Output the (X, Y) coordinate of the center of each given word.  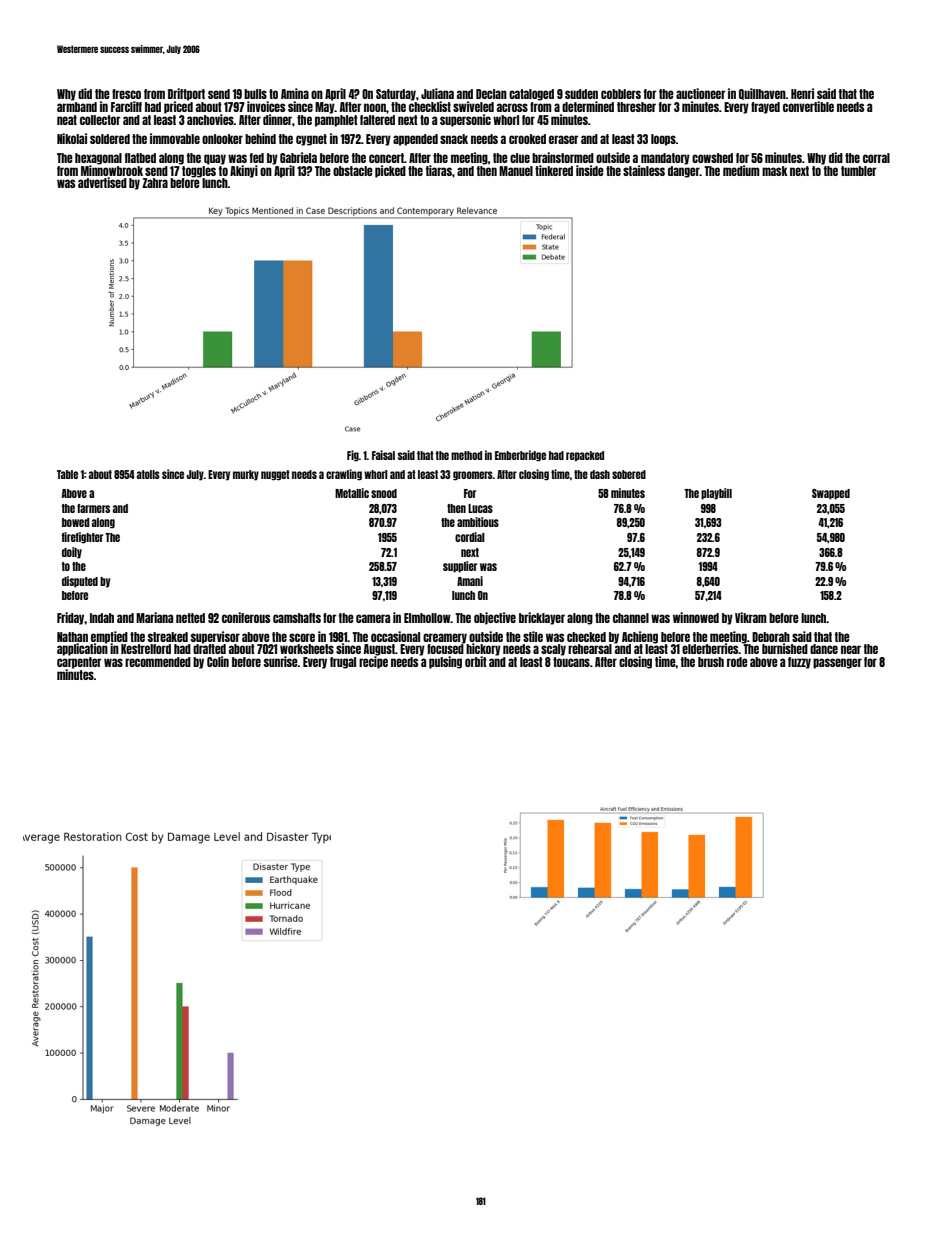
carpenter (79, 663)
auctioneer (701, 93)
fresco (126, 94)
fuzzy (799, 663)
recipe (373, 662)
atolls (148, 474)
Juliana (437, 93)
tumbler (859, 171)
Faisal (383, 455)
